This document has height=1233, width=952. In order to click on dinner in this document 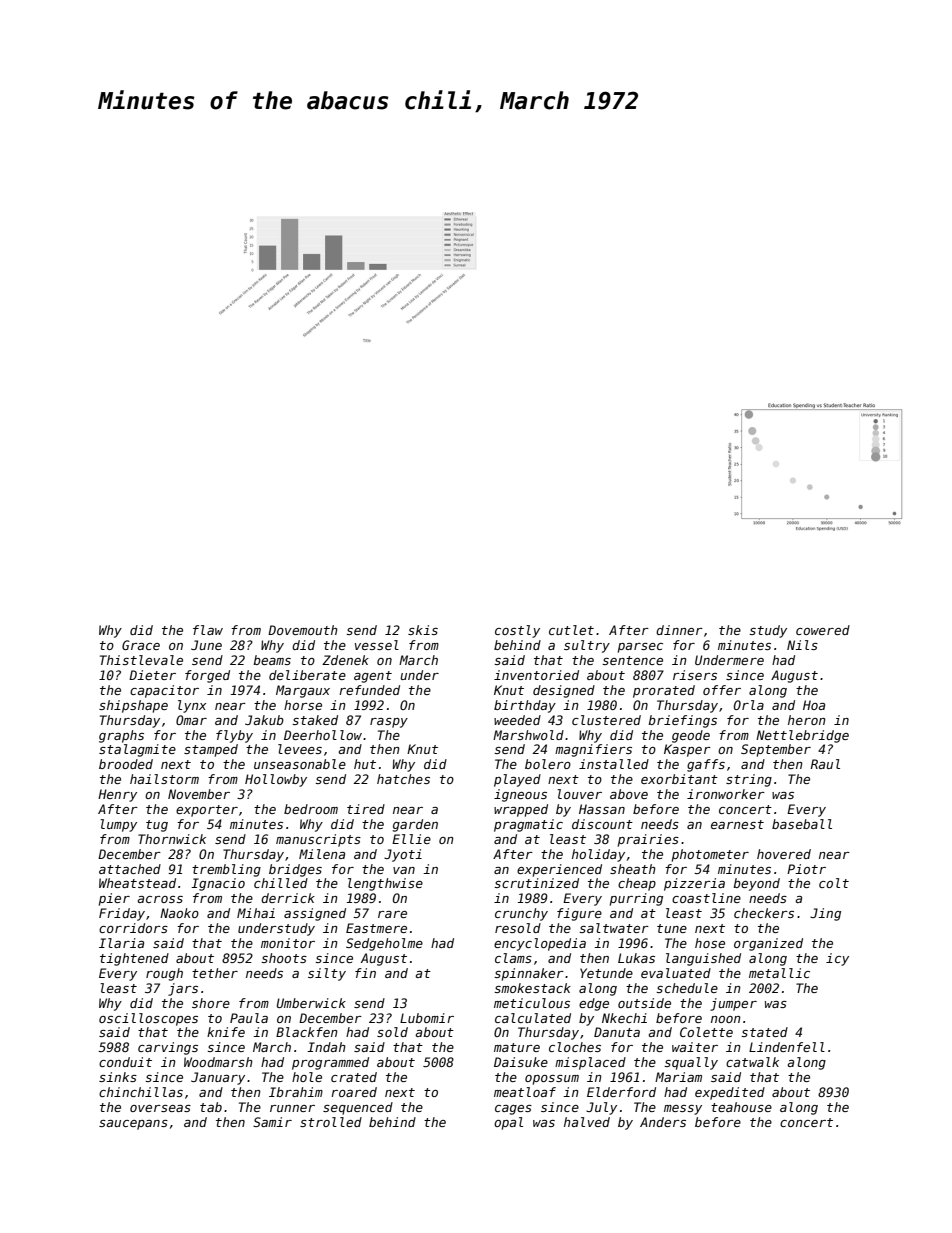, I will do `click(679, 630)`.
